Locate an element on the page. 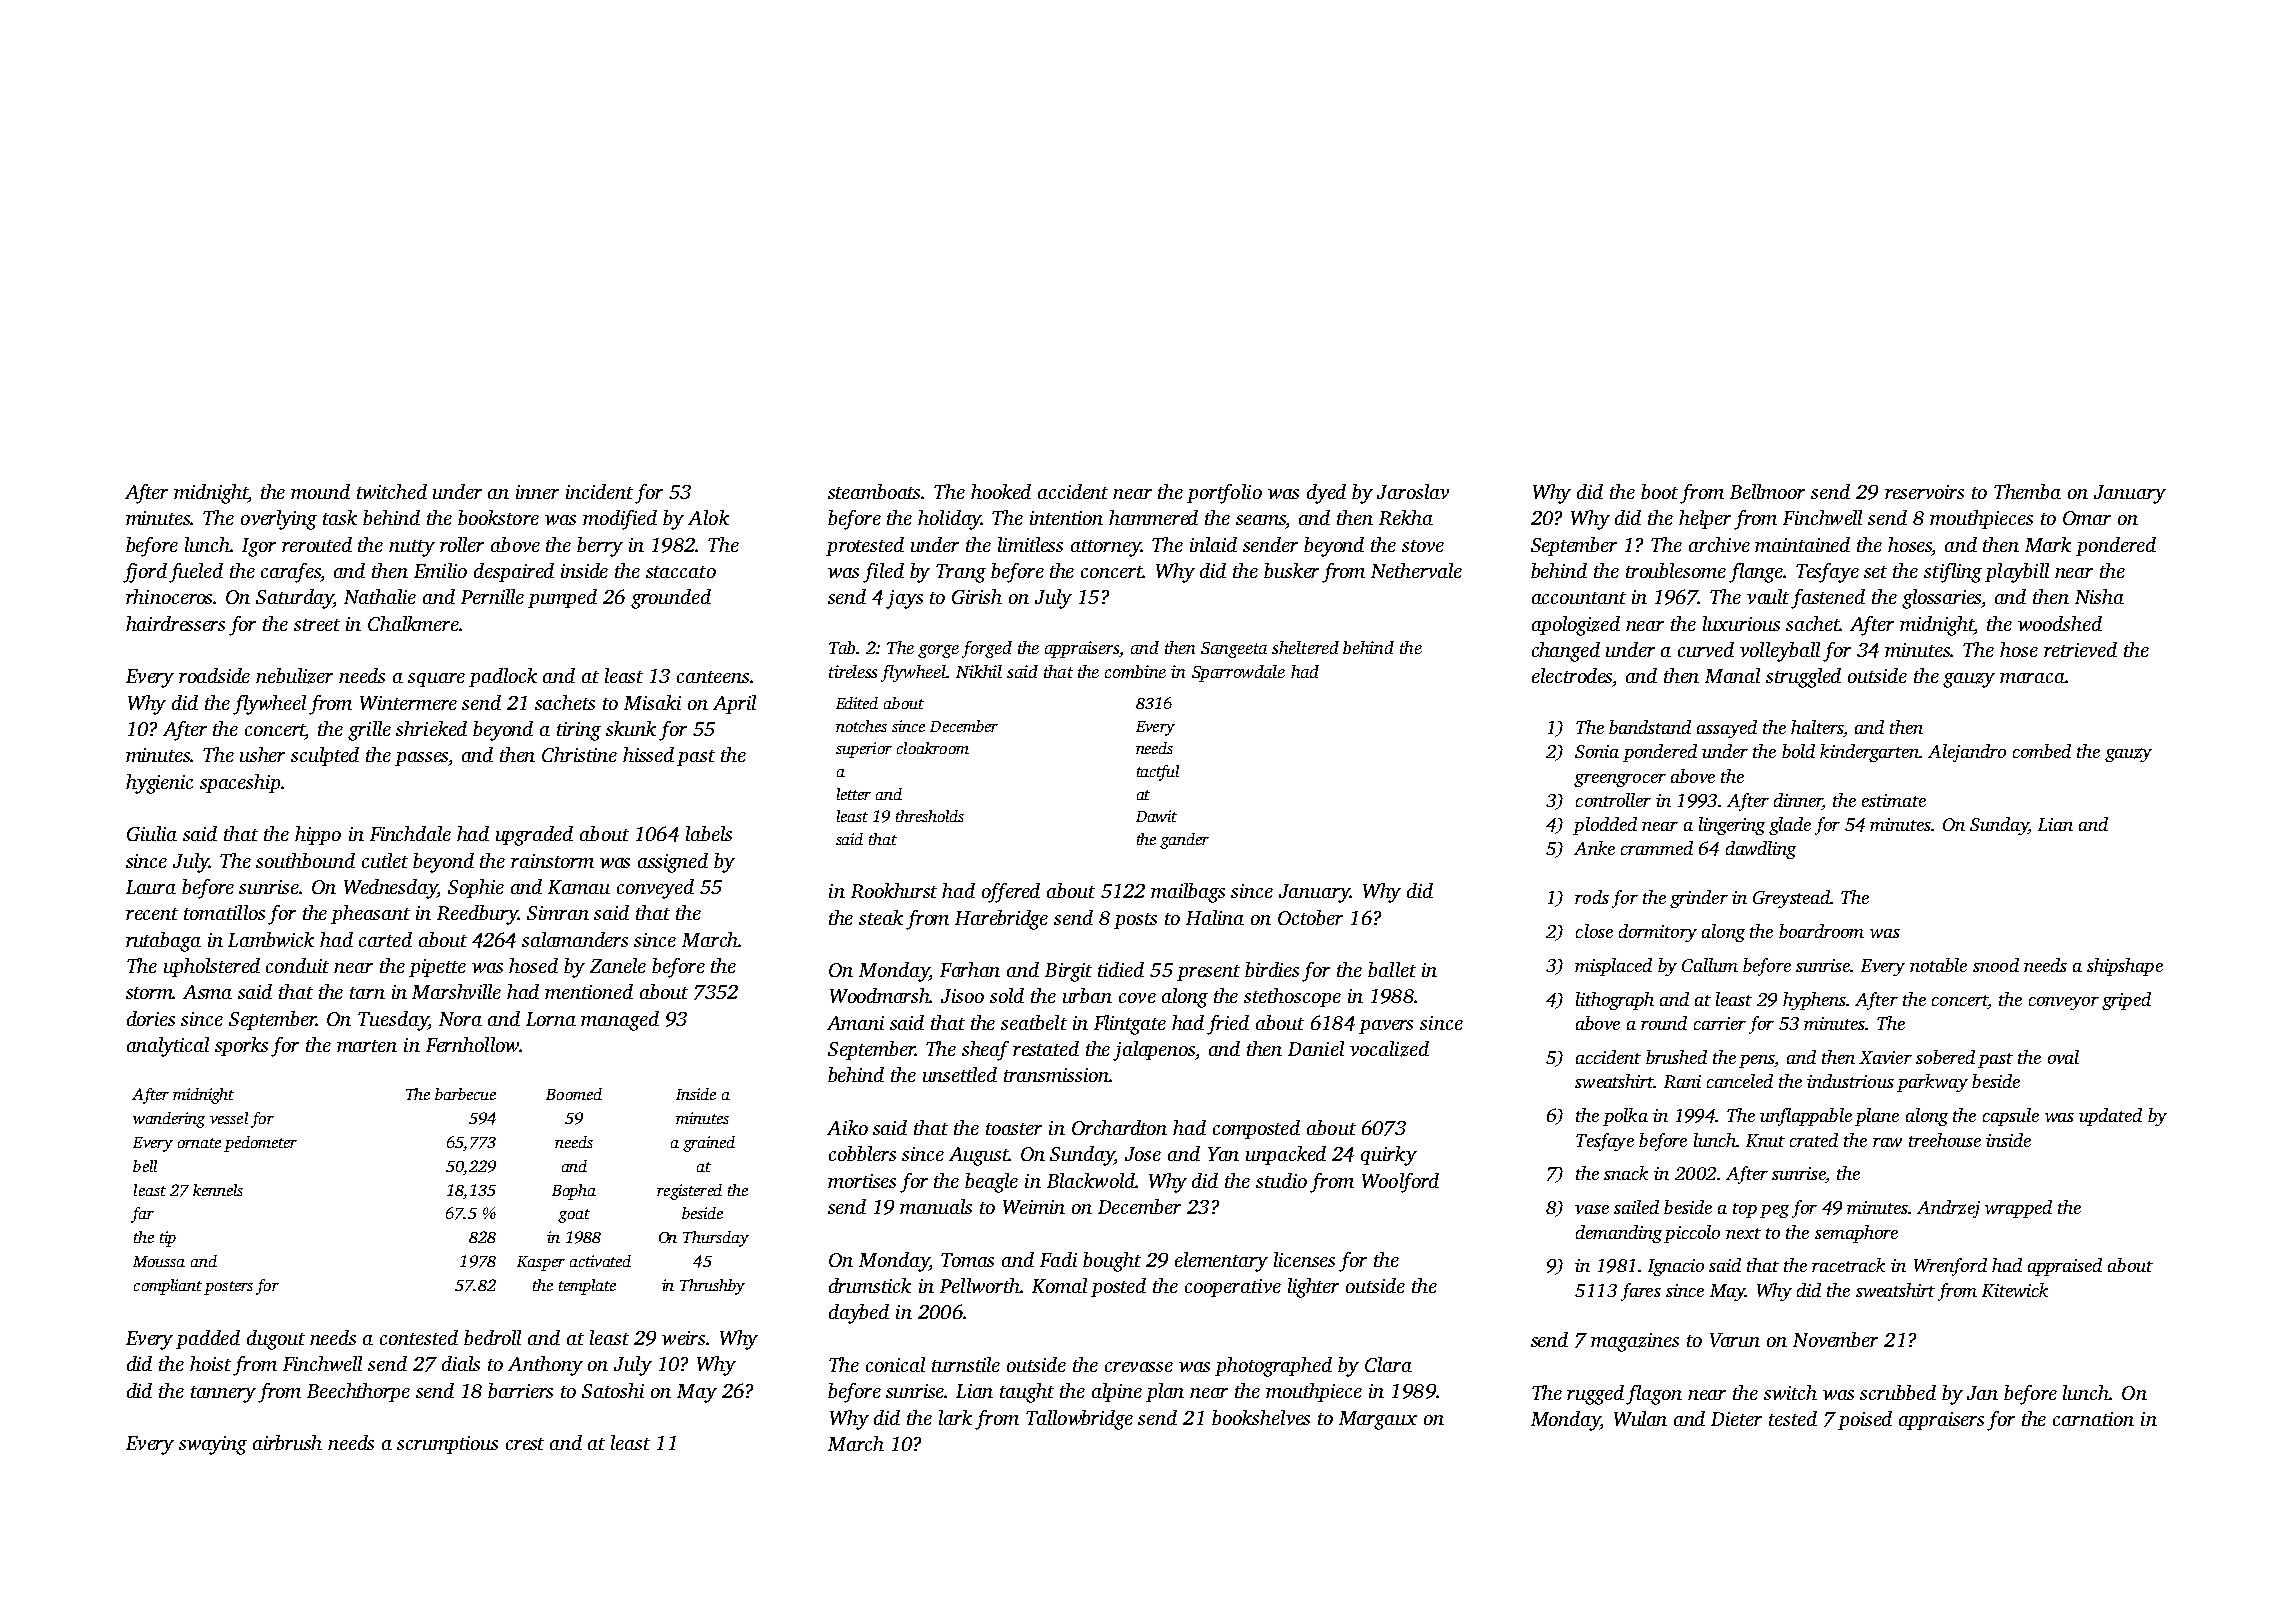 This image has height=1620, width=2292. grained is located at coordinates (709, 1144).
